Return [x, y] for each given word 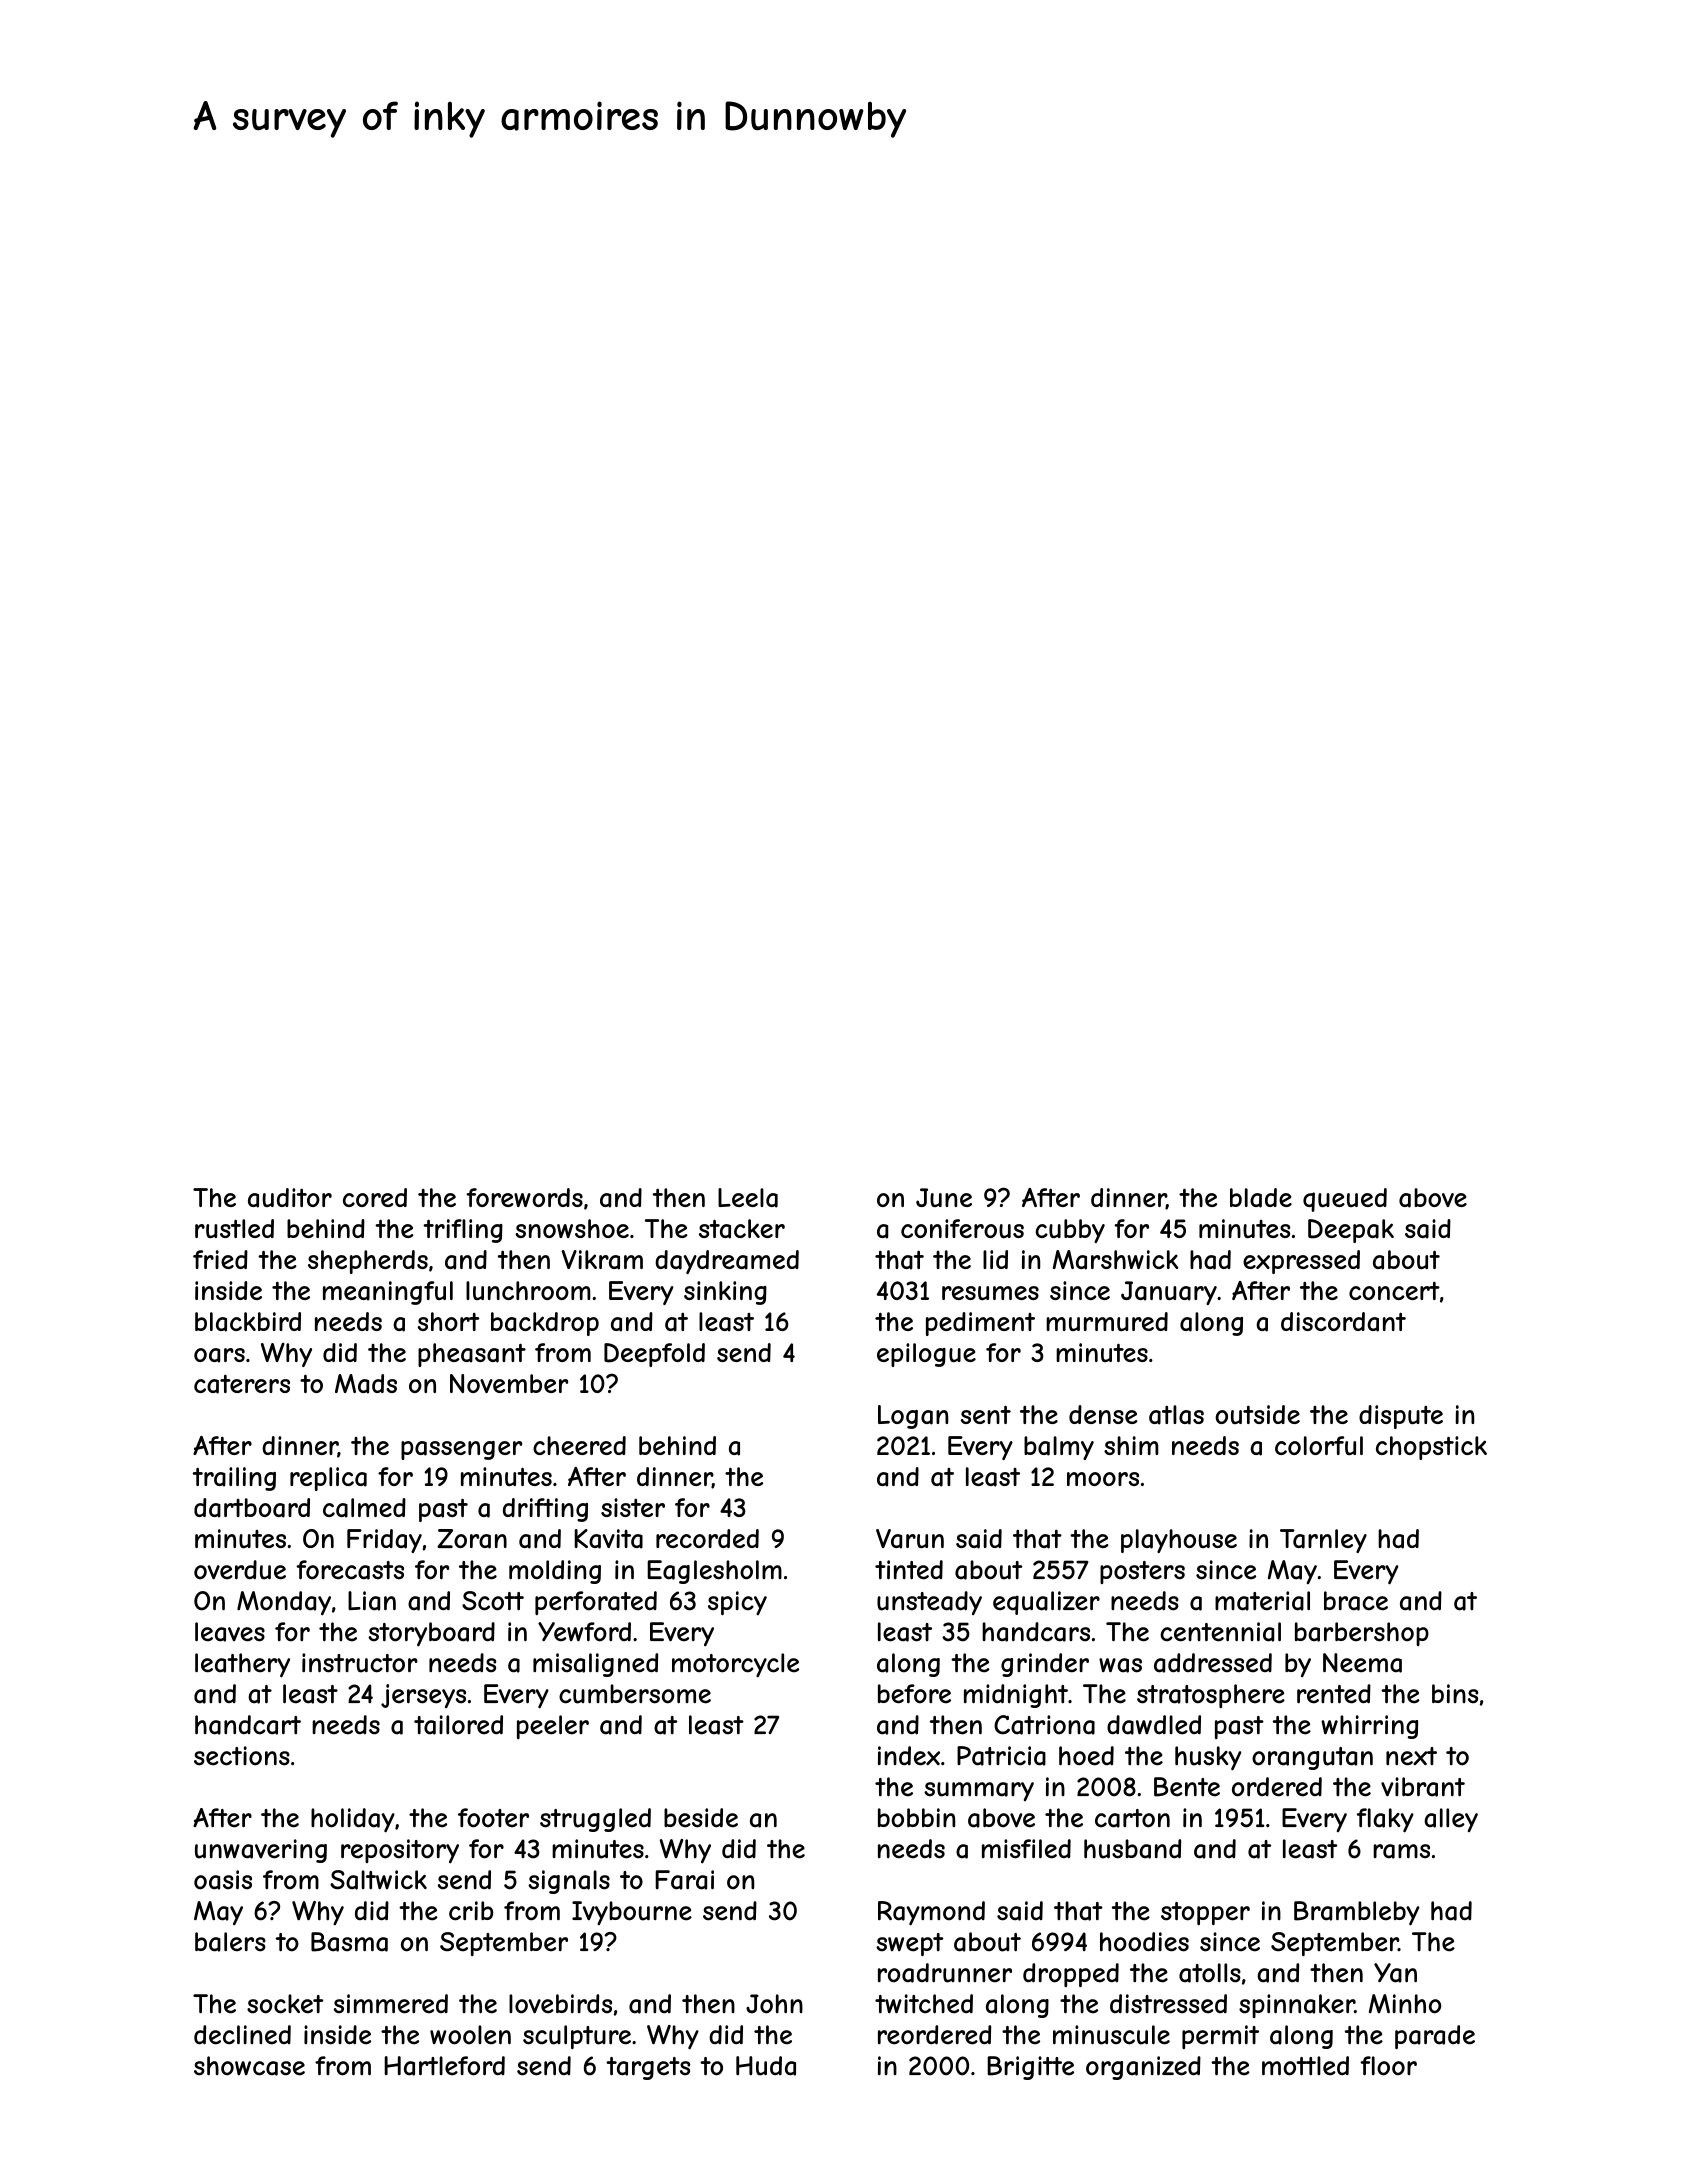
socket [285, 2004]
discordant [1343, 1322]
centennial [1220, 1632]
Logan [913, 1417]
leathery [242, 1665]
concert [1394, 1290]
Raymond [931, 1913]
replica [328, 1479]
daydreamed [727, 1262]
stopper [1205, 1913]
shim [1131, 1445]
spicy [737, 1603]
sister [633, 1507]
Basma [349, 1942]
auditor [290, 1198]
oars [219, 1355]
